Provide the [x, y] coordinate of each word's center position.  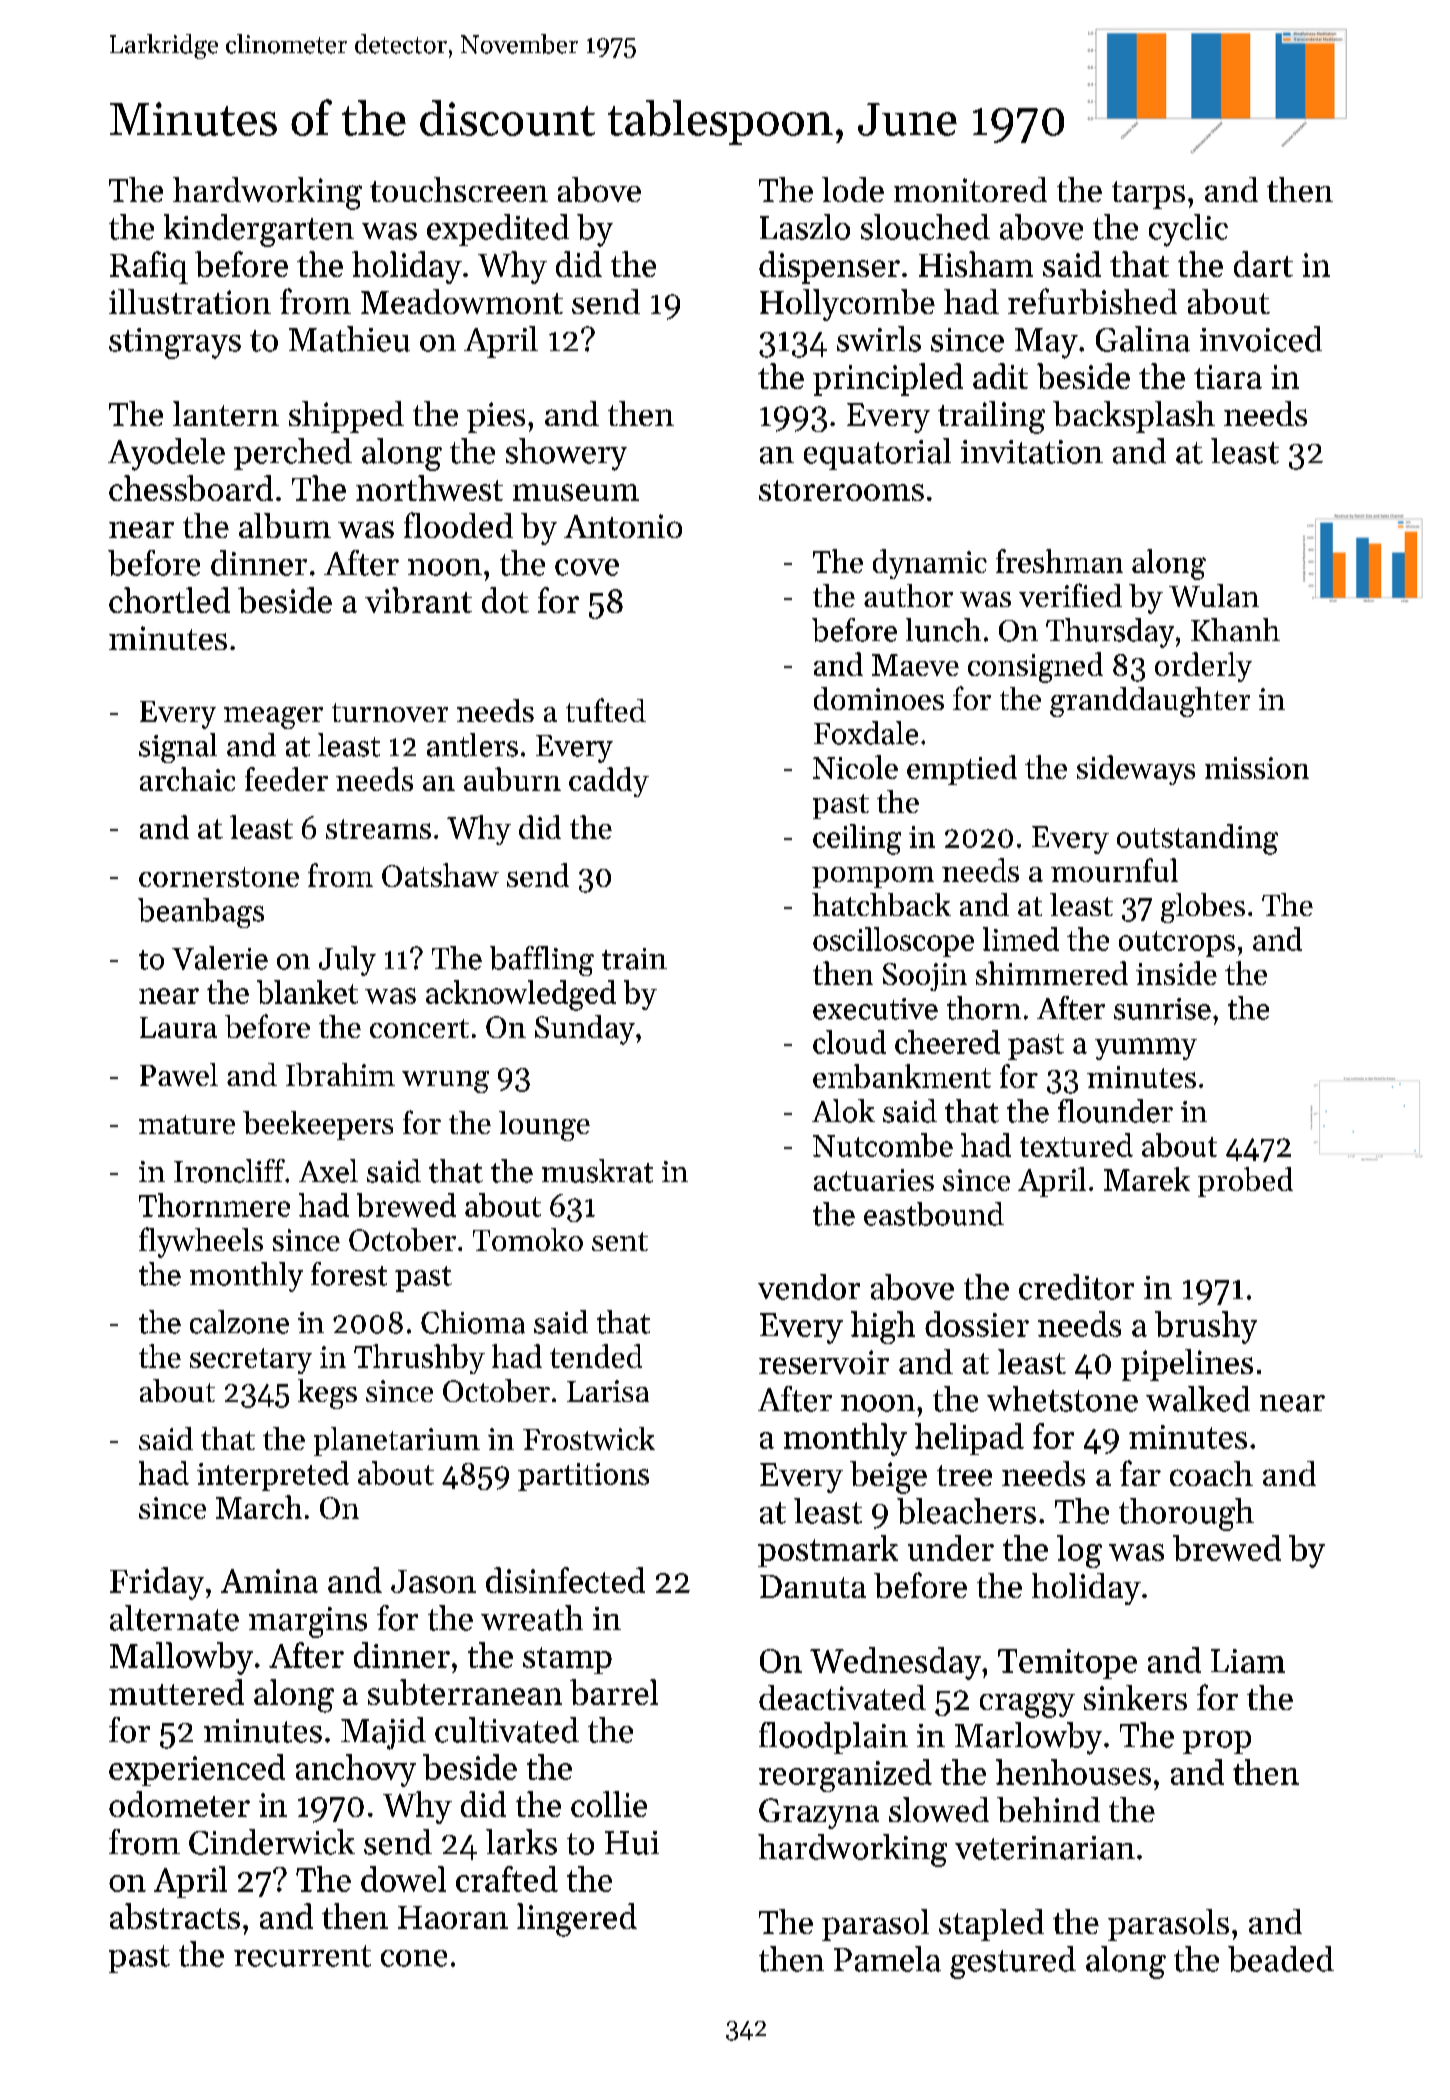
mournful [1114, 870]
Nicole [855, 767]
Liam [1248, 1661]
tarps [1148, 195]
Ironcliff [229, 1171]
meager [273, 718]
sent [620, 1241]
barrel [614, 1692]
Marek [1147, 1179]
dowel [403, 1879]
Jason [433, 1581]
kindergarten [259, 230]
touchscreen [459, 189]
